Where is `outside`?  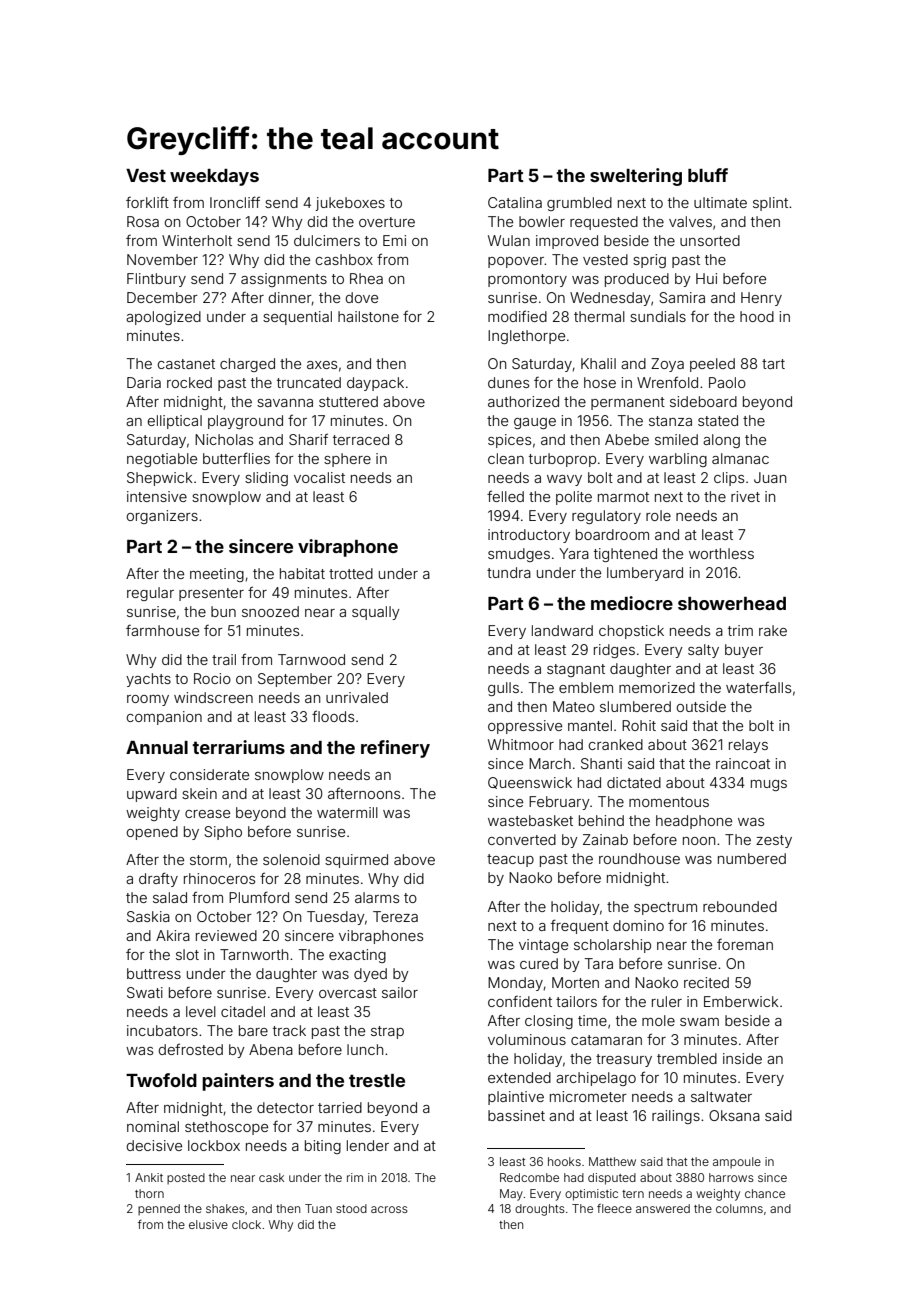
outside is located at coordinates (701, 706).
